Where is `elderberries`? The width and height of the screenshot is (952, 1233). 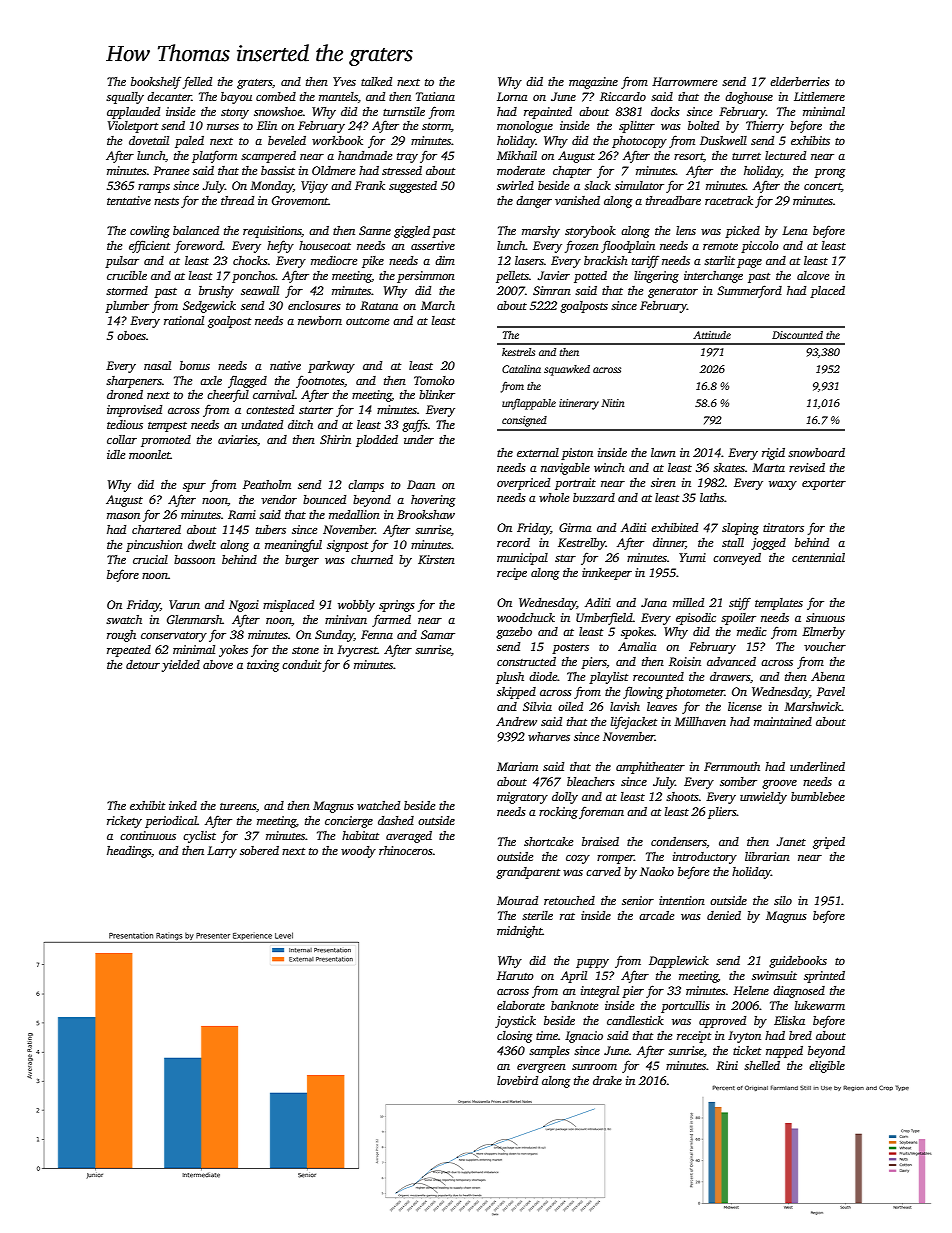 elderberries is located at coordinates (800, 81).
